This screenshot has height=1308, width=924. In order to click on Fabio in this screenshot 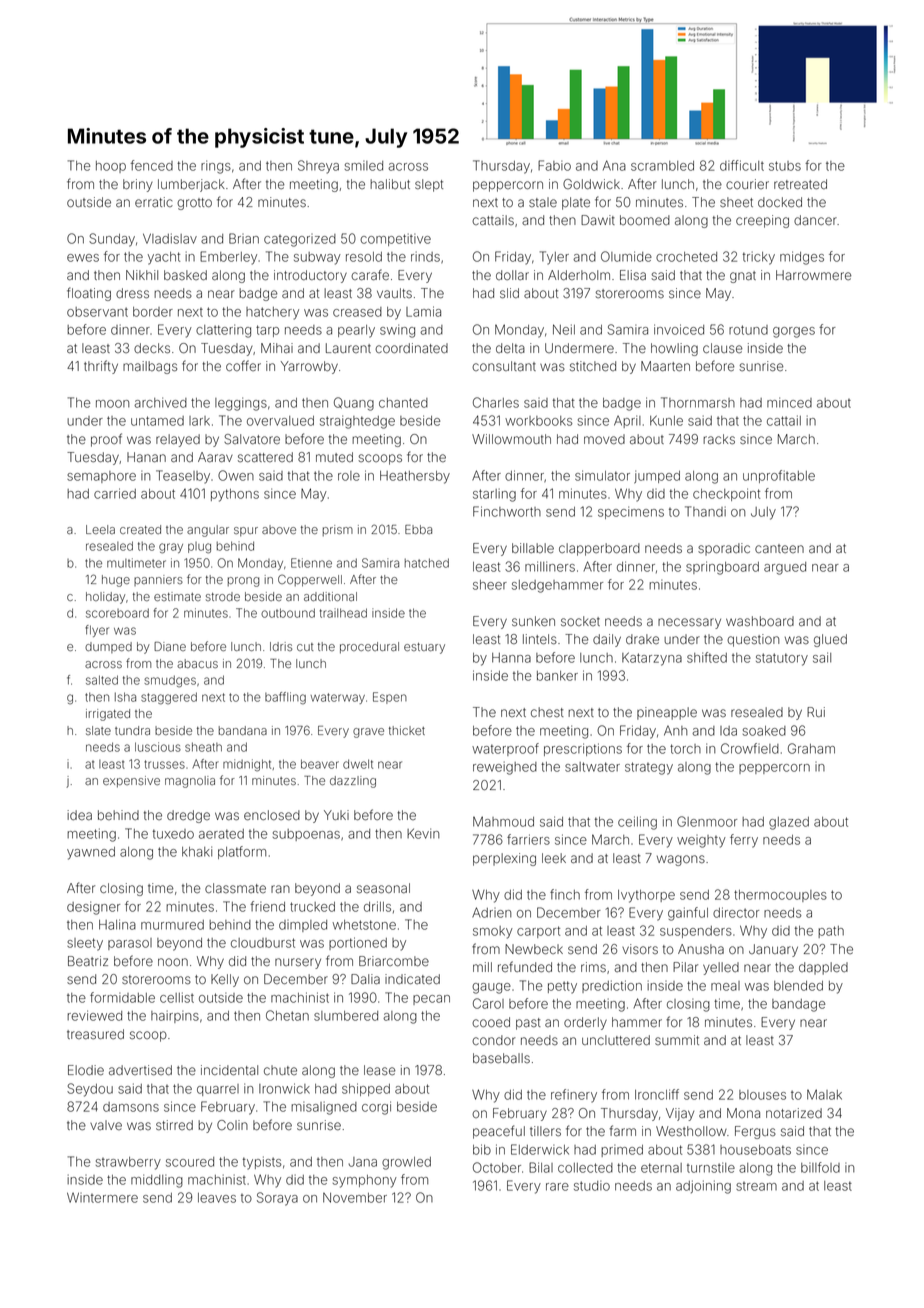, I will do `click(554, 165)`.
